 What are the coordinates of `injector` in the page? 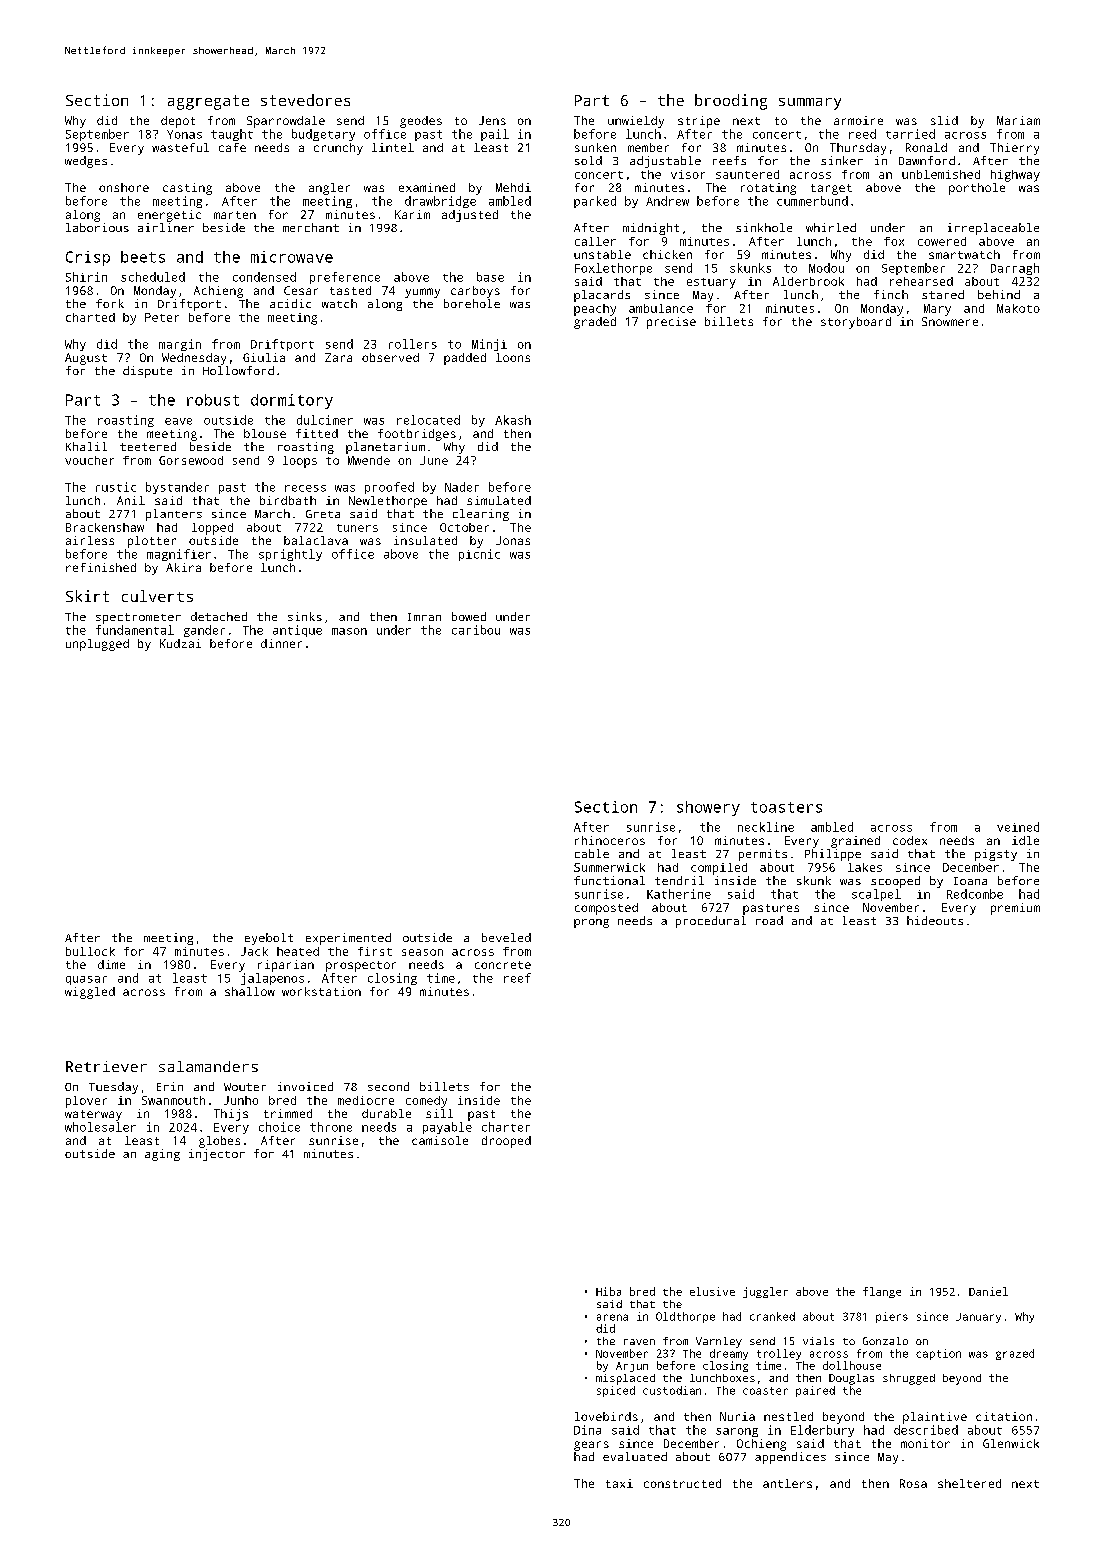 It's located at (217, 1155).
